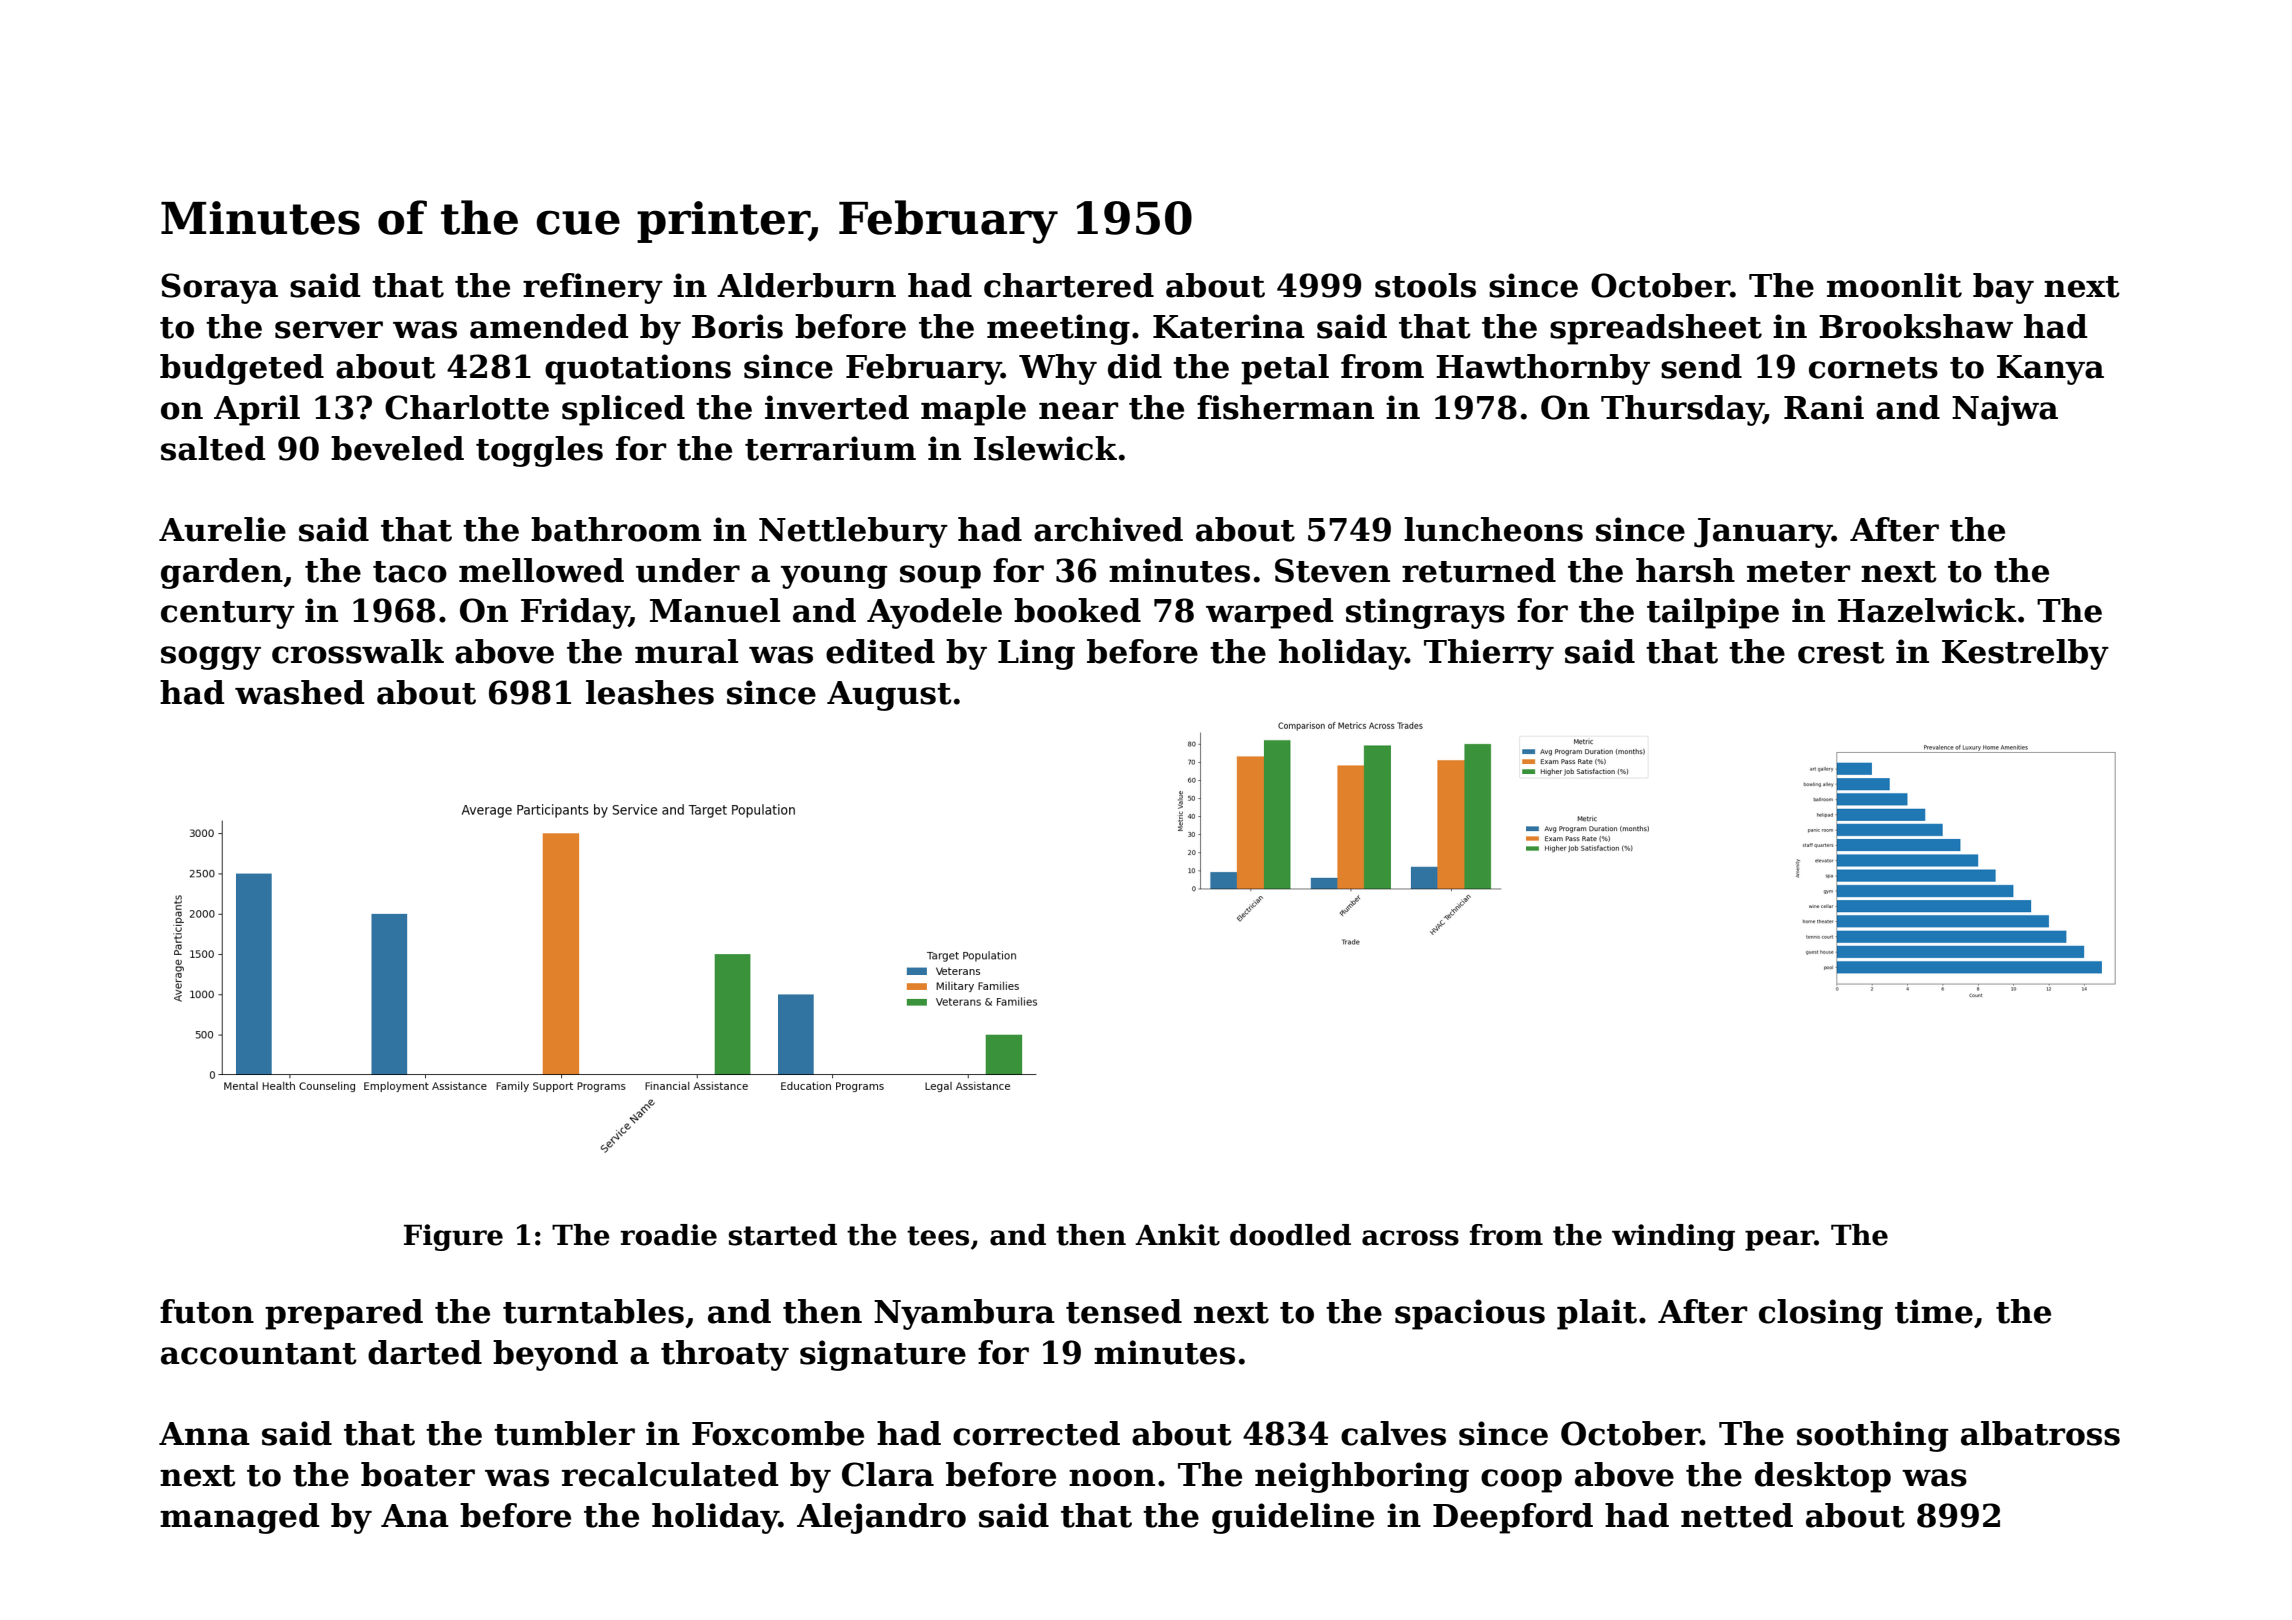 The width and height of the screenshot is (2292, 1620). What do you see at coordinates (1673, 1237) in the screenshot?
I see `winding` at bounding box center [1673, 1237].
